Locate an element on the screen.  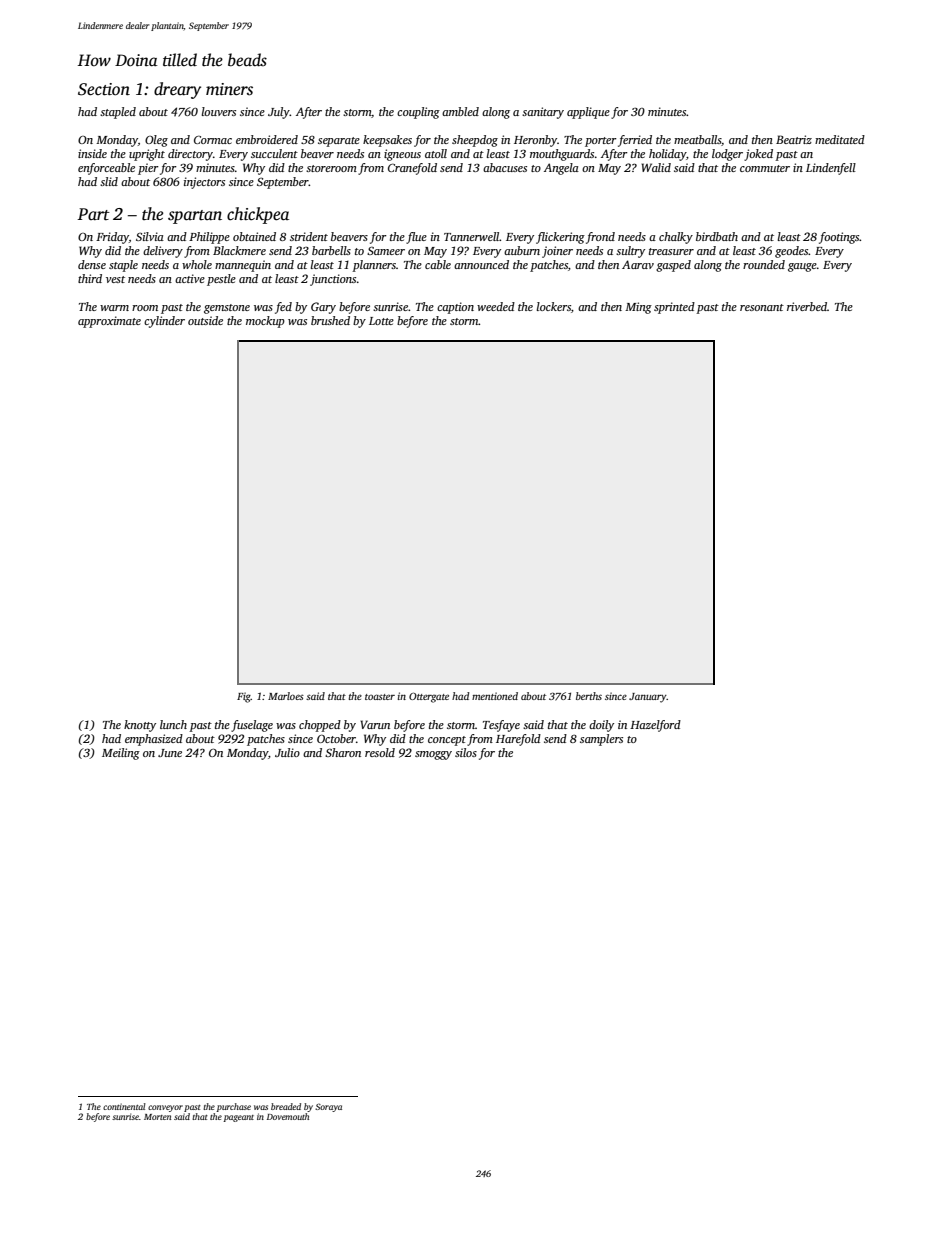
mentioned is located at coordinates (495, 696).
